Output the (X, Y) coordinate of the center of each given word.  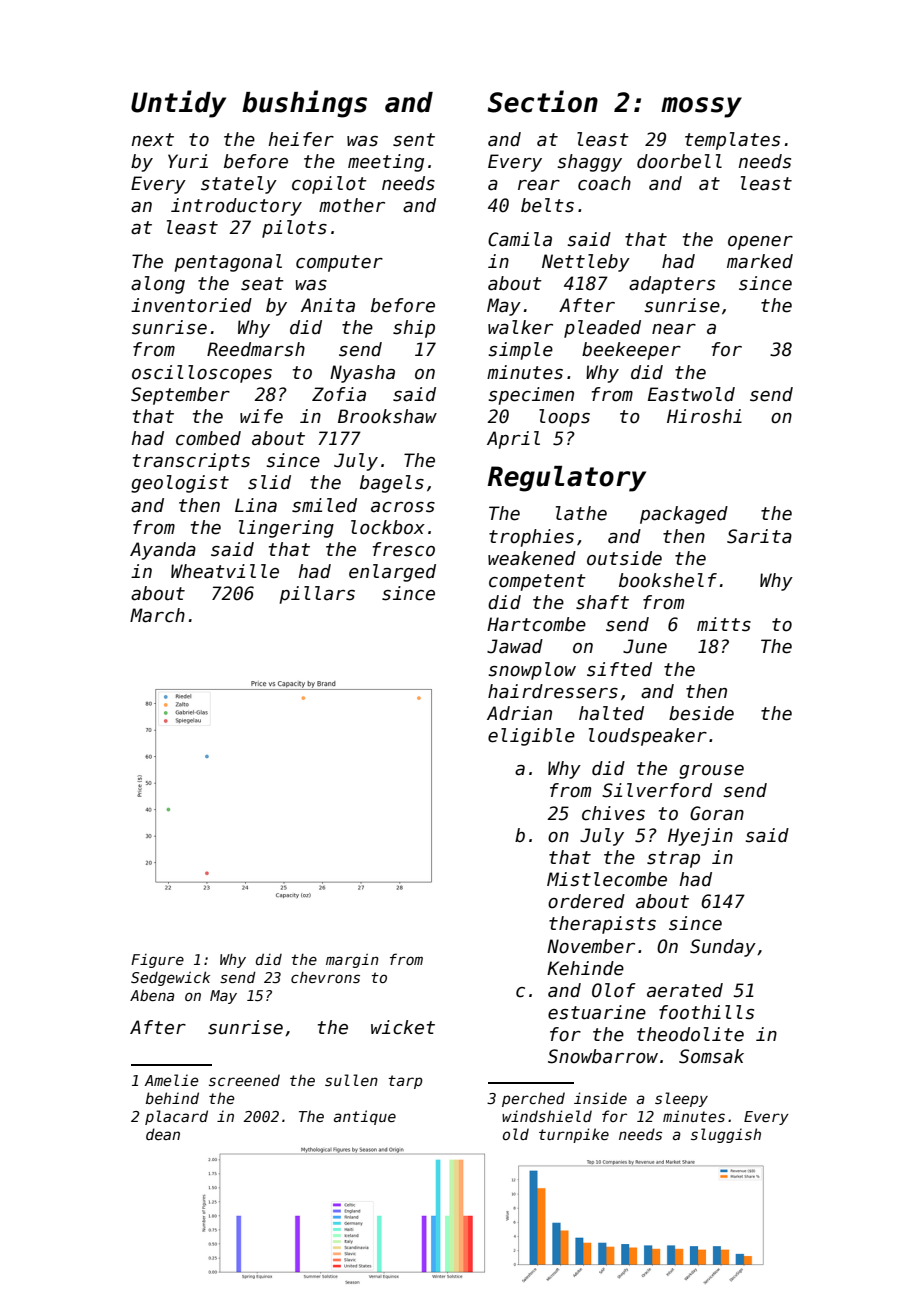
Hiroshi (704, 416)
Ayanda (163, 551)
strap (673, 859)
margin (352, 961)
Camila (520, 239)
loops (564, 418)
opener (760, 243)
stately (239, 185)
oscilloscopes (202, 374)
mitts (724, 624)
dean (163, 1134)
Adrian (519, 713)
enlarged (392, 573)
